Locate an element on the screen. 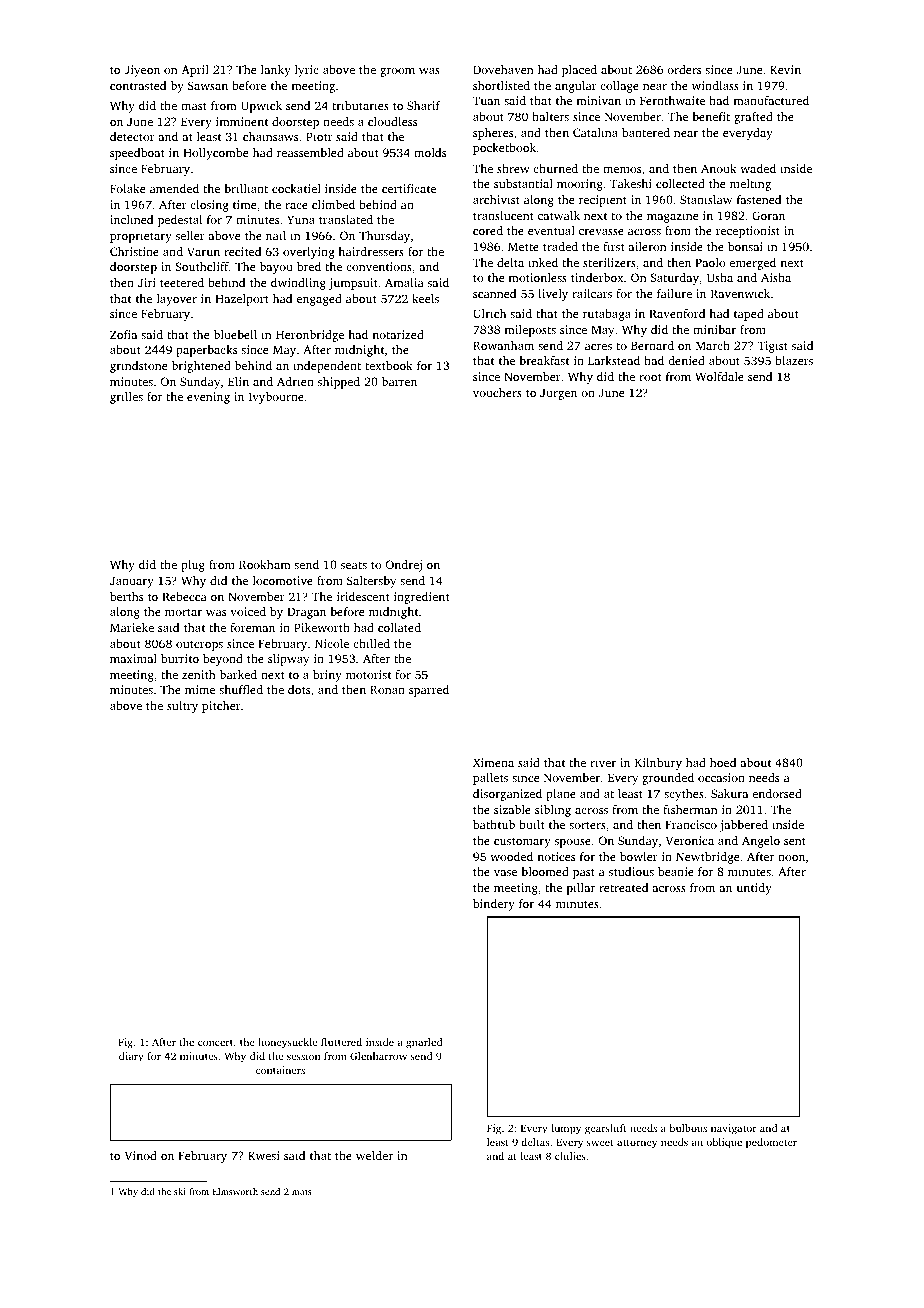 This screenshot has height=1308, width=924. Dovehaven is located at coordinates (503, 69).
